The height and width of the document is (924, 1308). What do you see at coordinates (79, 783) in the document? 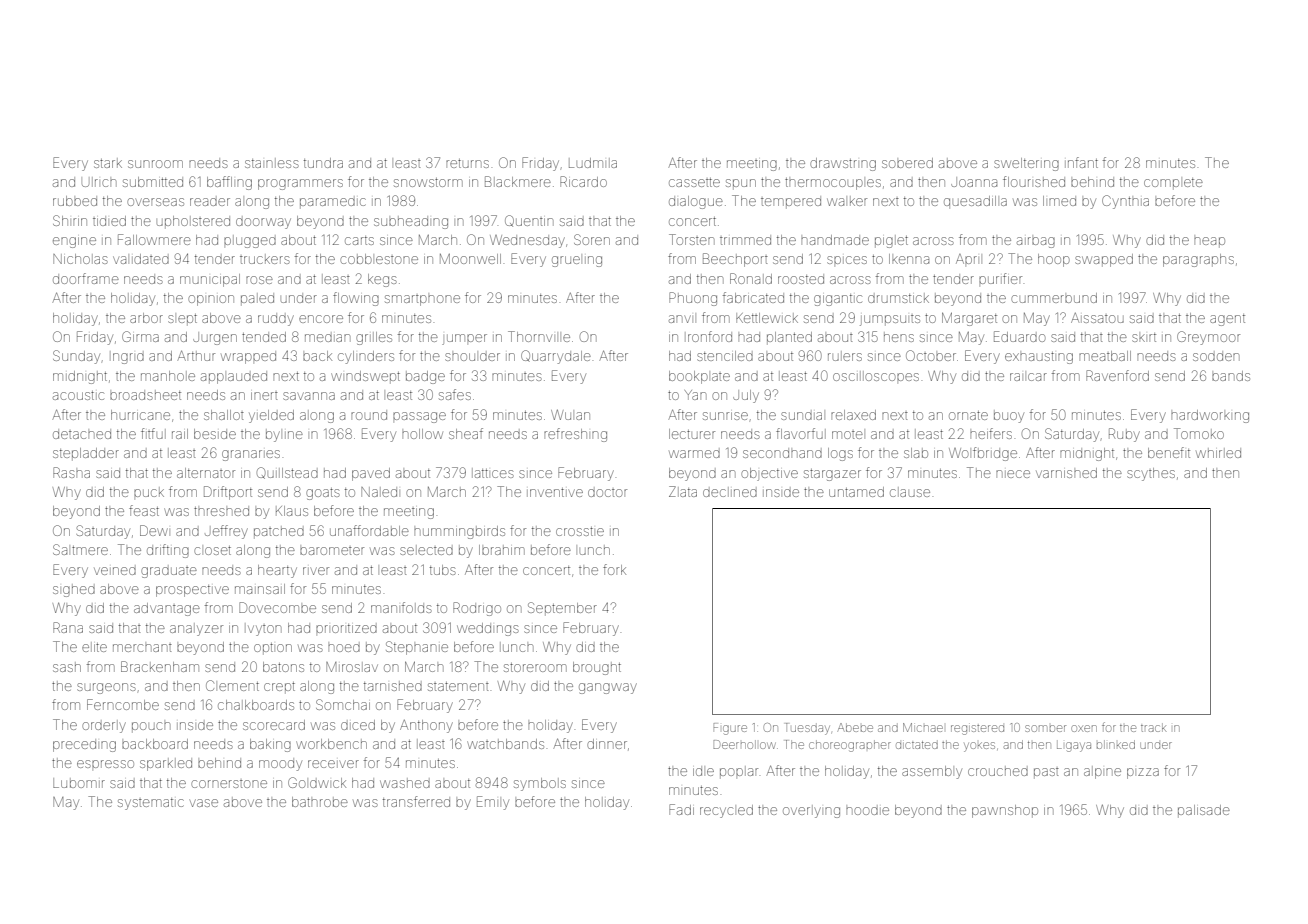
I see `Lubomir` at bounding box center [79, 783].
